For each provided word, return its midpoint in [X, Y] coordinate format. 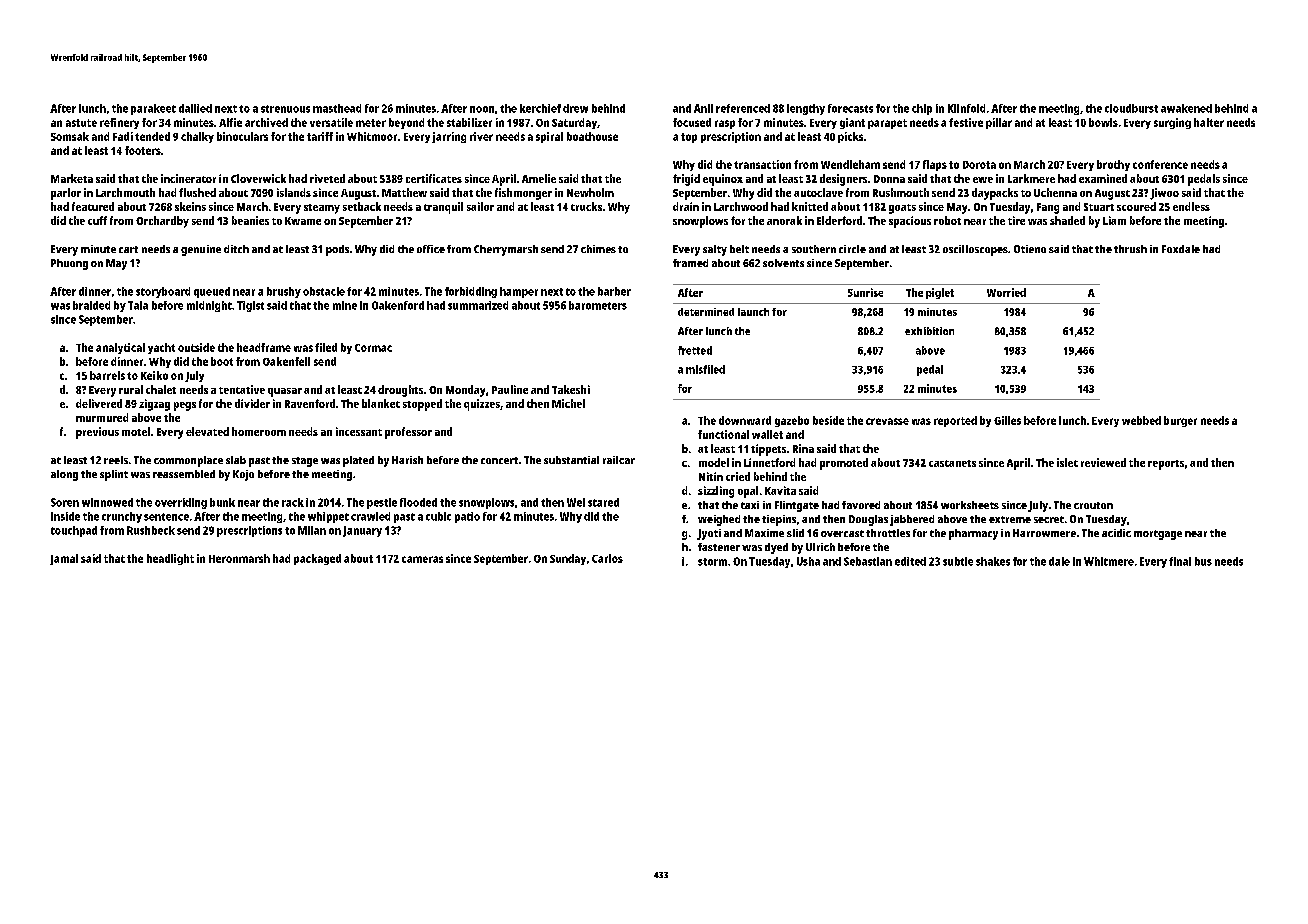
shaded [1067, 220]
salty [715, 250]
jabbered [912, 520]
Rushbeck [151, 530]
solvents [783, 263]
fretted [695, 350]
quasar [285, 392]
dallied [195, 108]
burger [1180, 421]
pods [337, 250]
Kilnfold [966, 108]
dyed [776, 548]
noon [482, 109]
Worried [1006, 292]
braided [91, 305]
